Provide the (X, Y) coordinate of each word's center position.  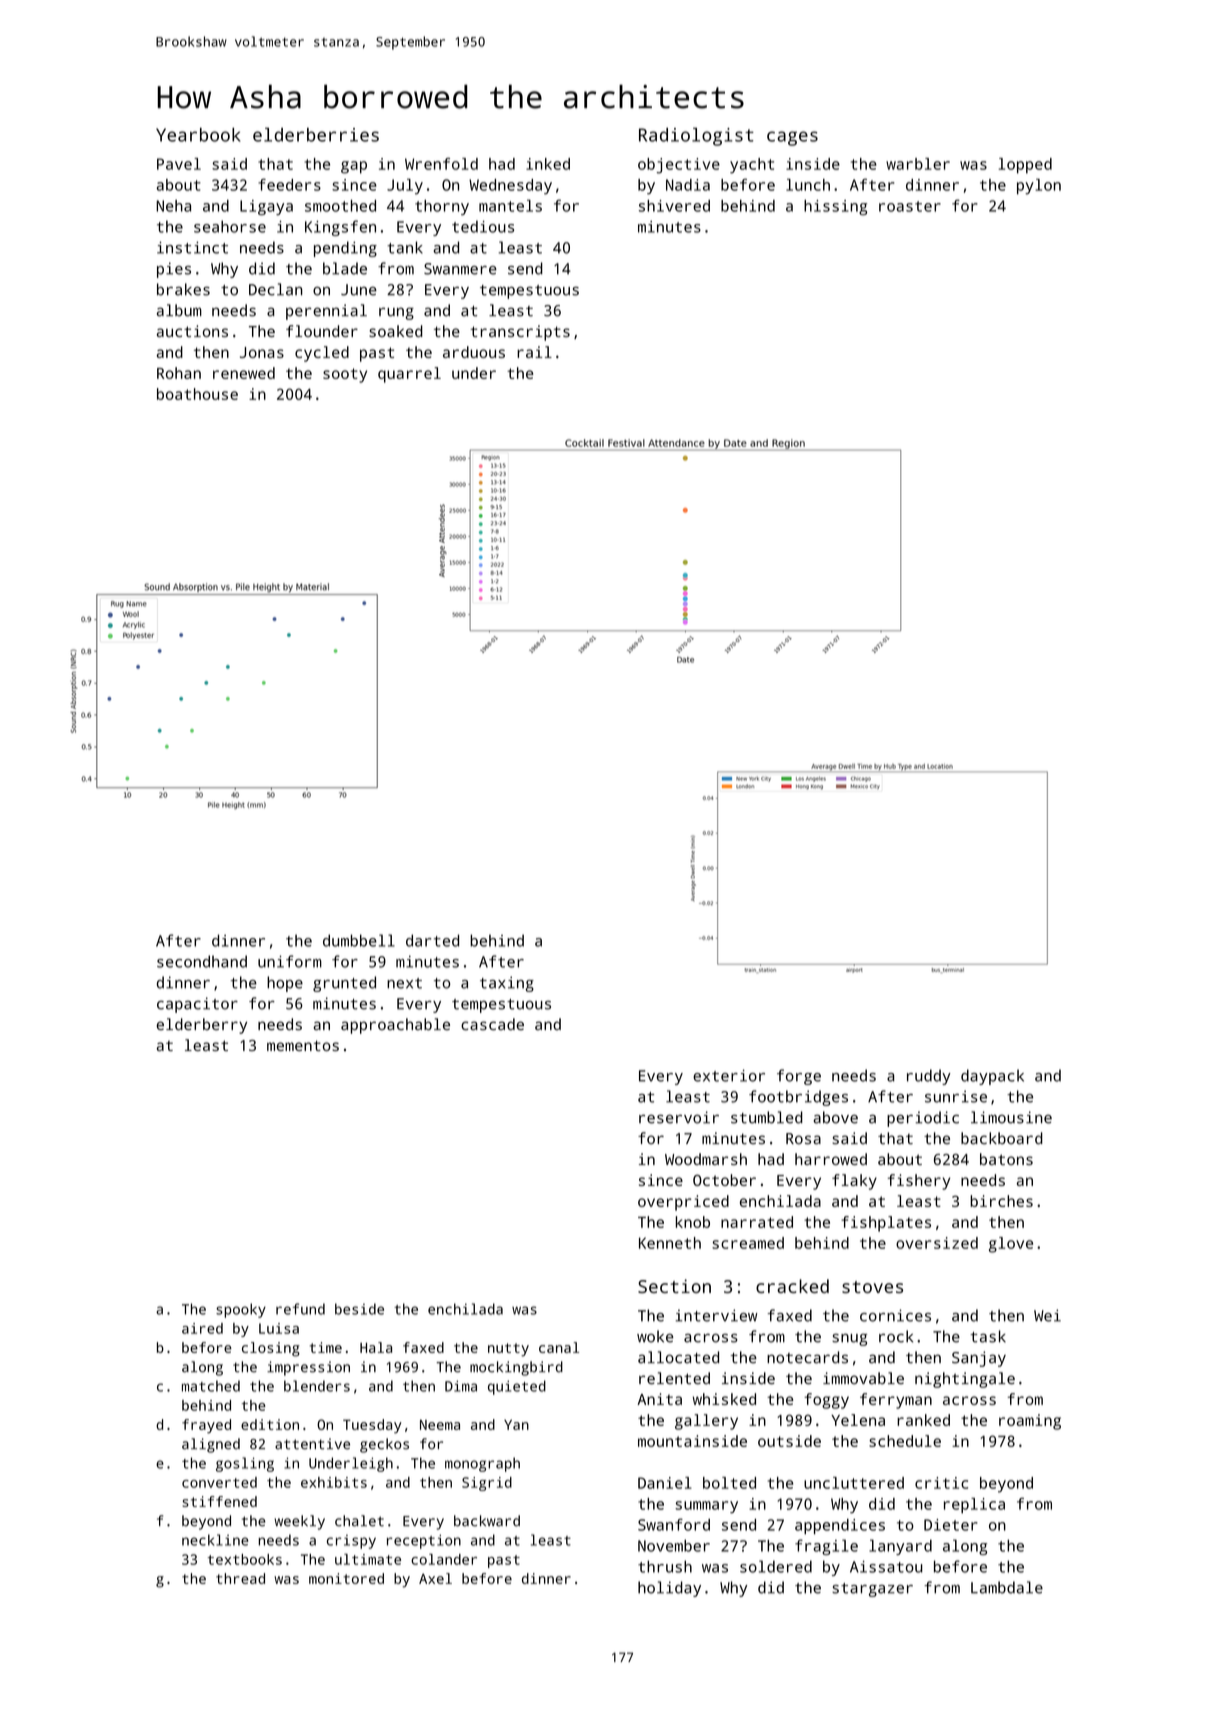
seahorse (230, 226)
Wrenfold (441, 164)
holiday (669, 1589)
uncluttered (854, 1483)
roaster (910, 206)
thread (240, 1578)
